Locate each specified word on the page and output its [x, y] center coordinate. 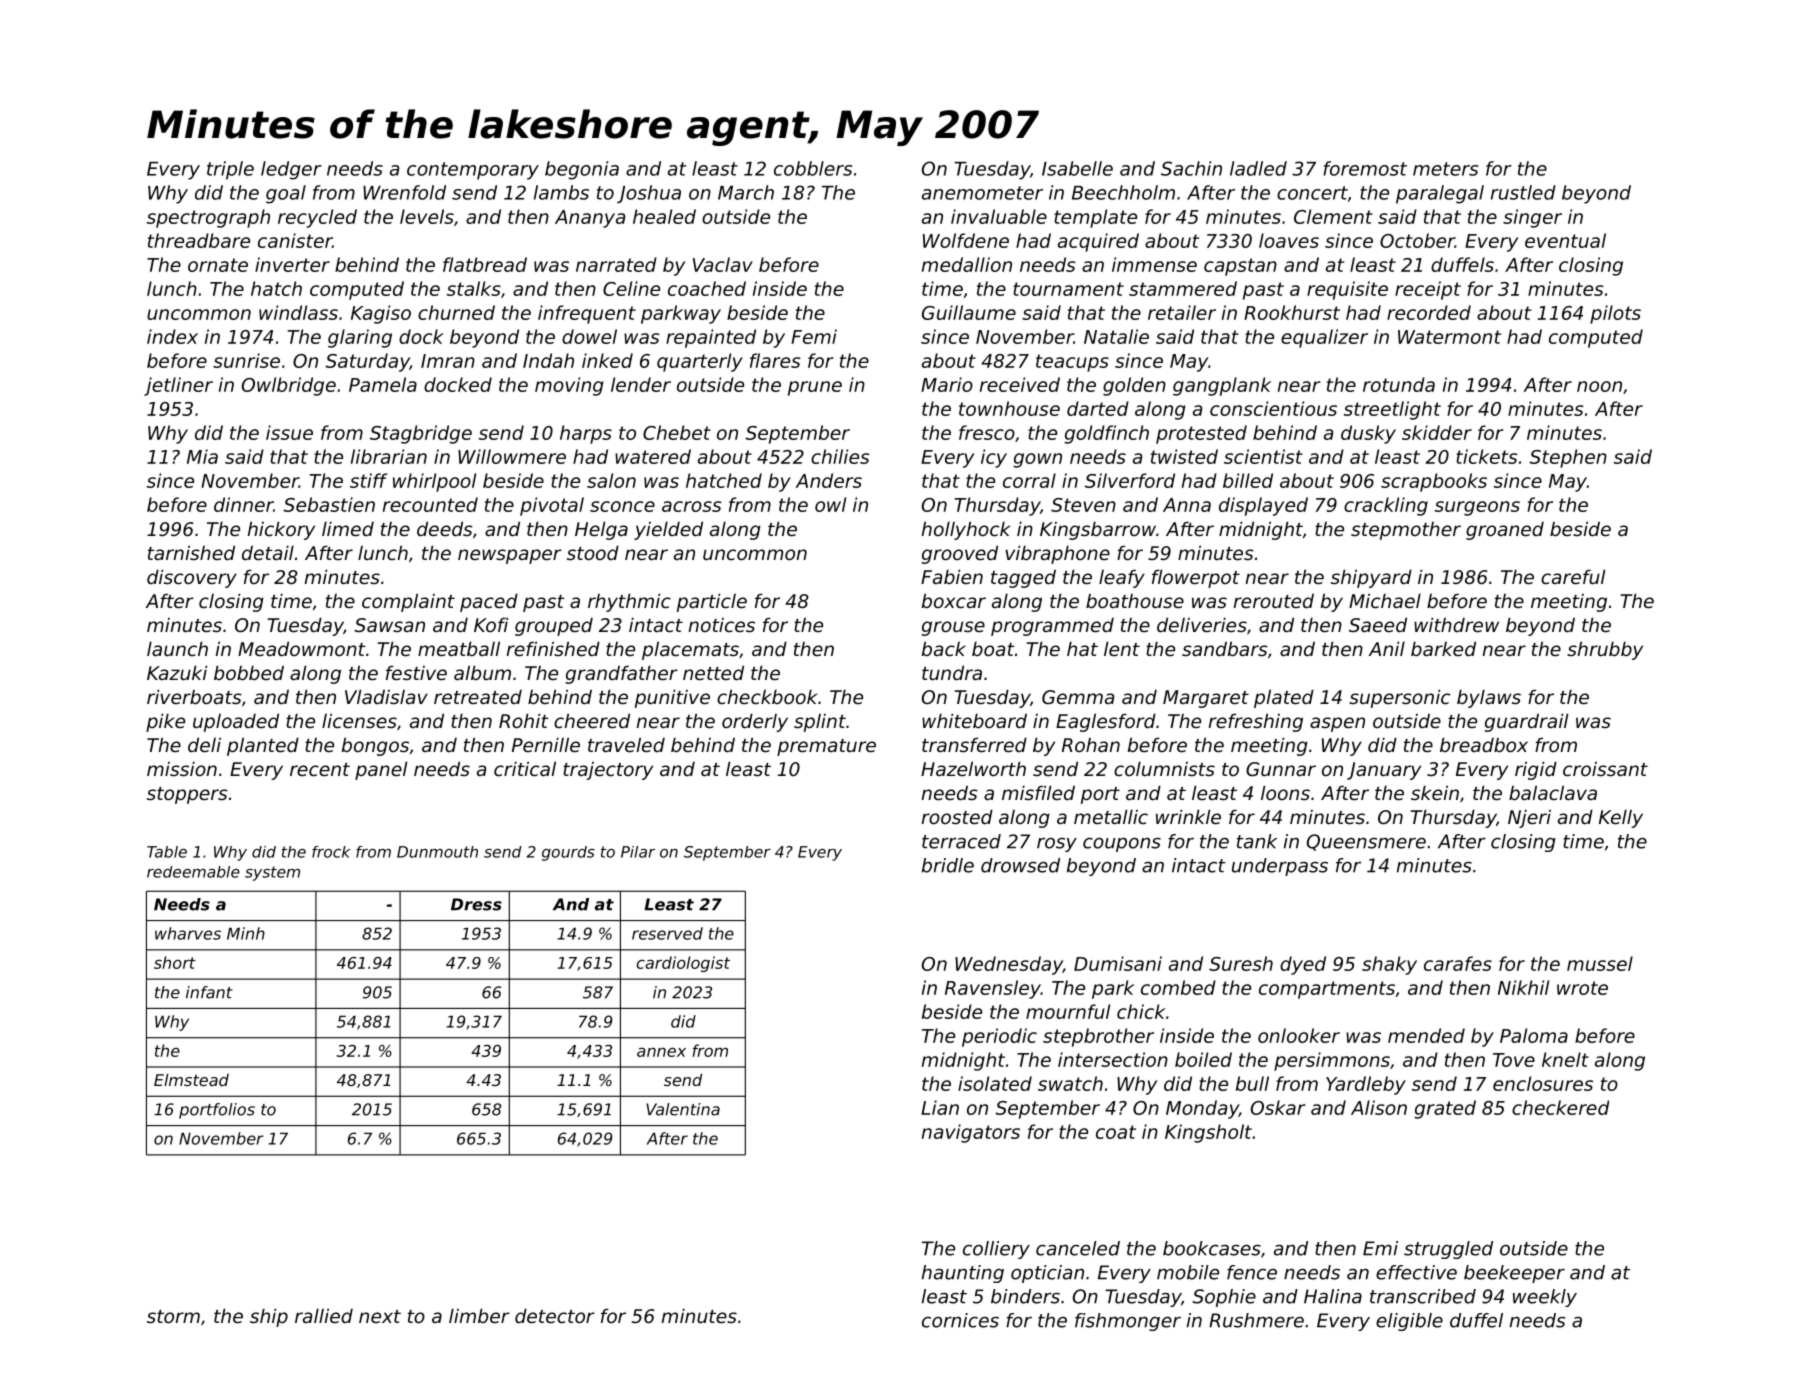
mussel [1600, 963]
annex [661, 1052]
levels [427, 216]
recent [320, 769]
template [1095, 218]
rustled [1523, 192]
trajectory [608, 771]
